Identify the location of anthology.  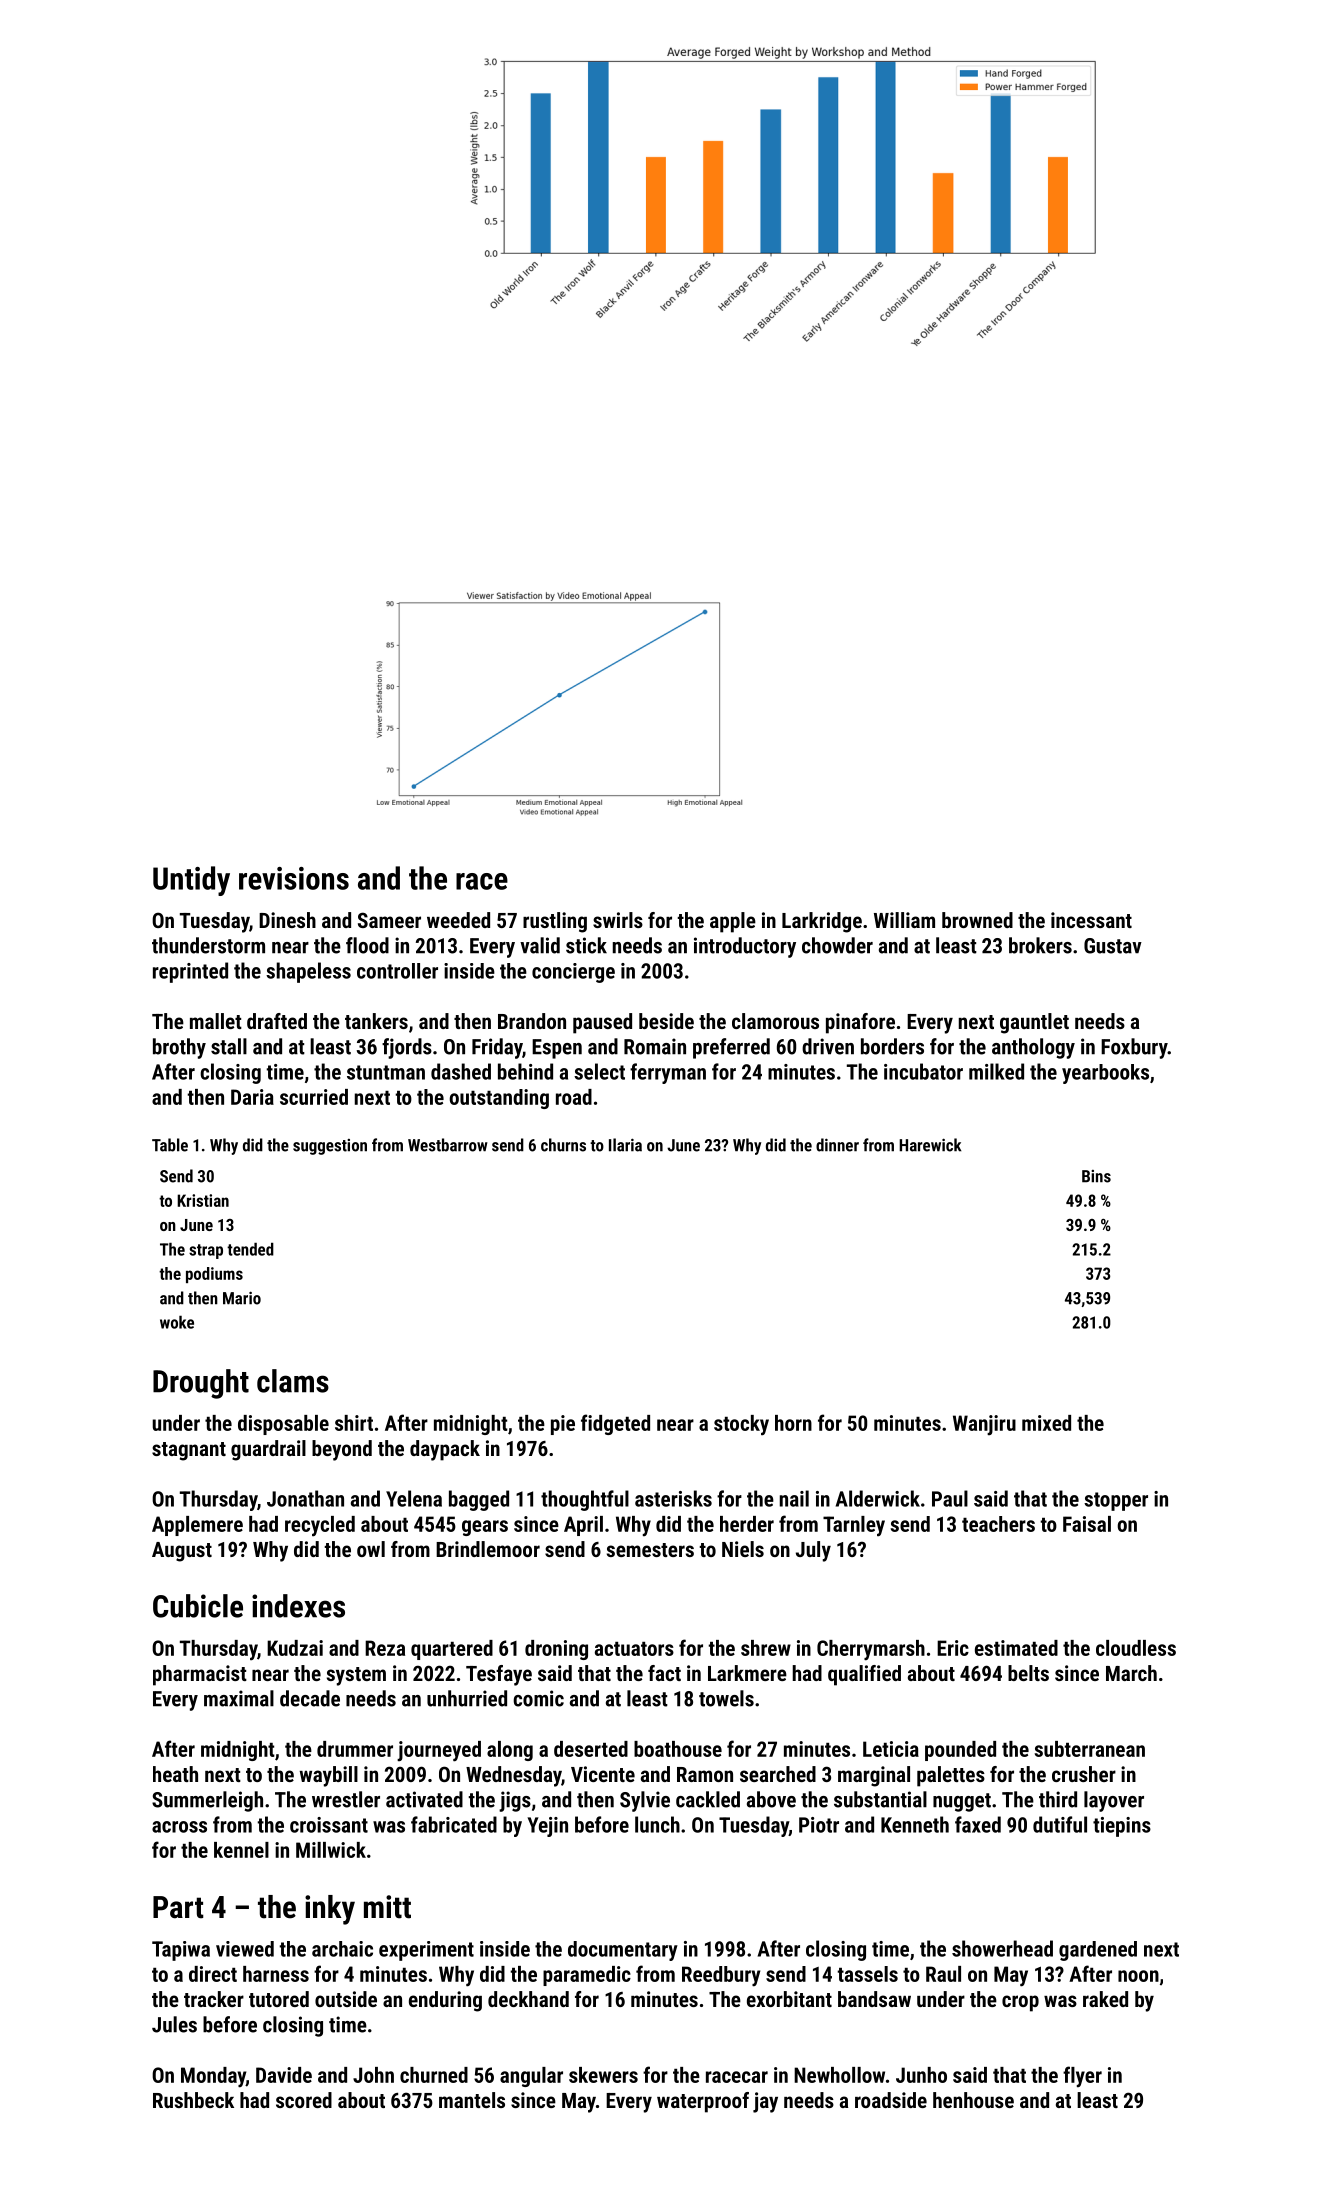
(1033, 1048).
